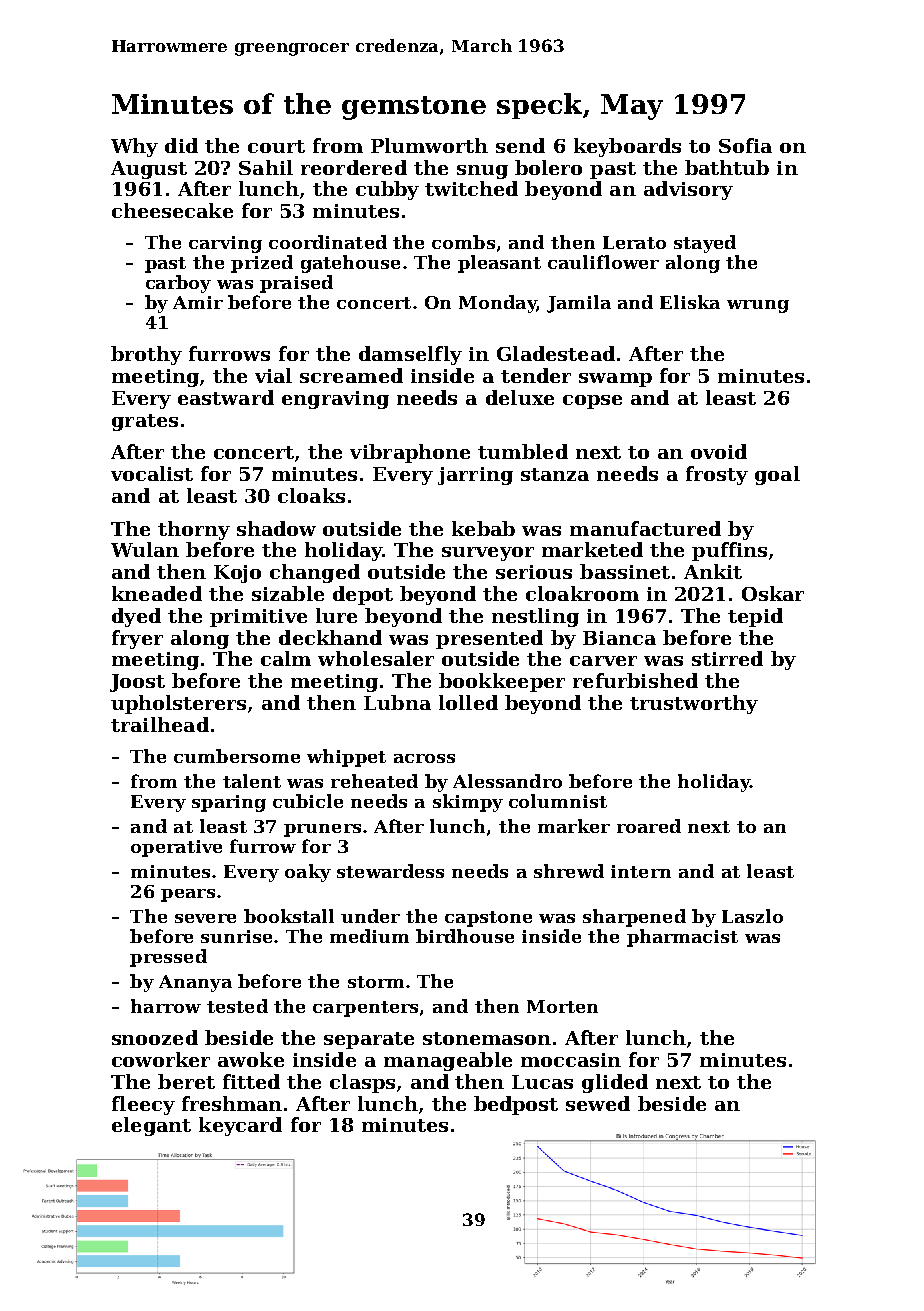  I want to click on skimpy, so click(468, 803).
